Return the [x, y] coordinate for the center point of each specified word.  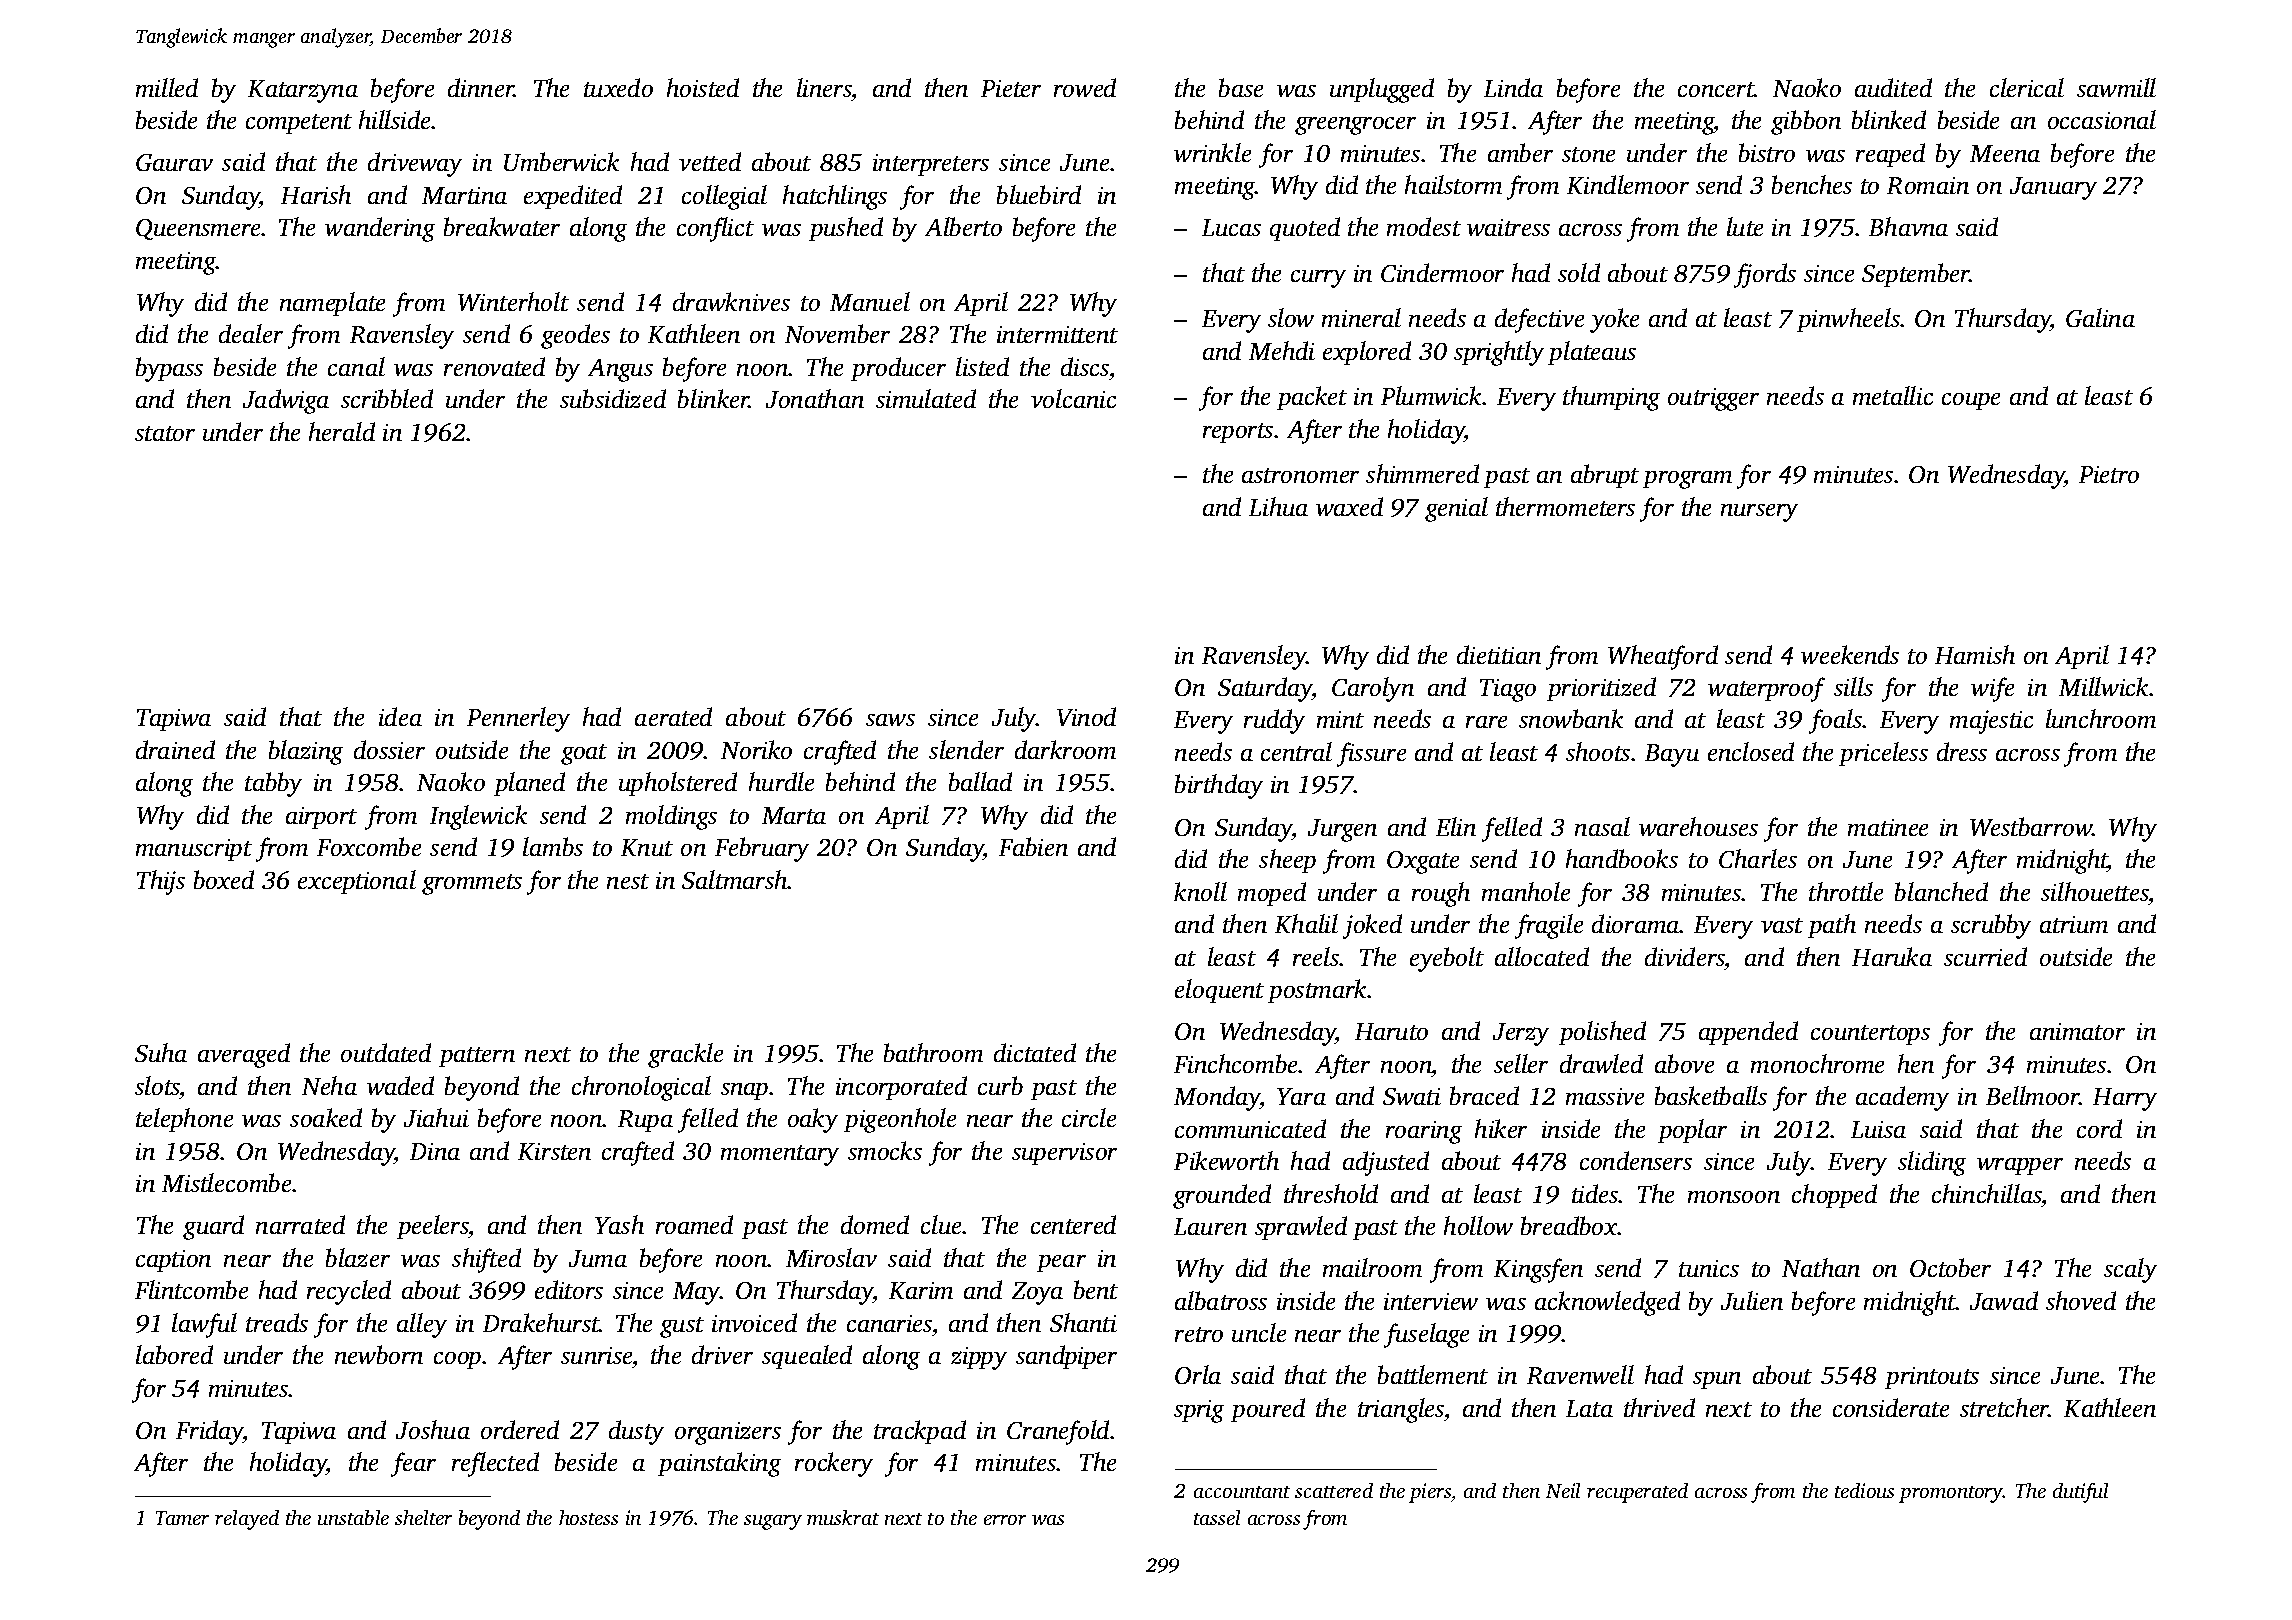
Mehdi [1282, 350]
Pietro [2109, 474]
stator [165, 433]
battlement [1433, 1374]
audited [1893, 87]
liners [824, 87]
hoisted [703, 87]
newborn [379, 1354]
